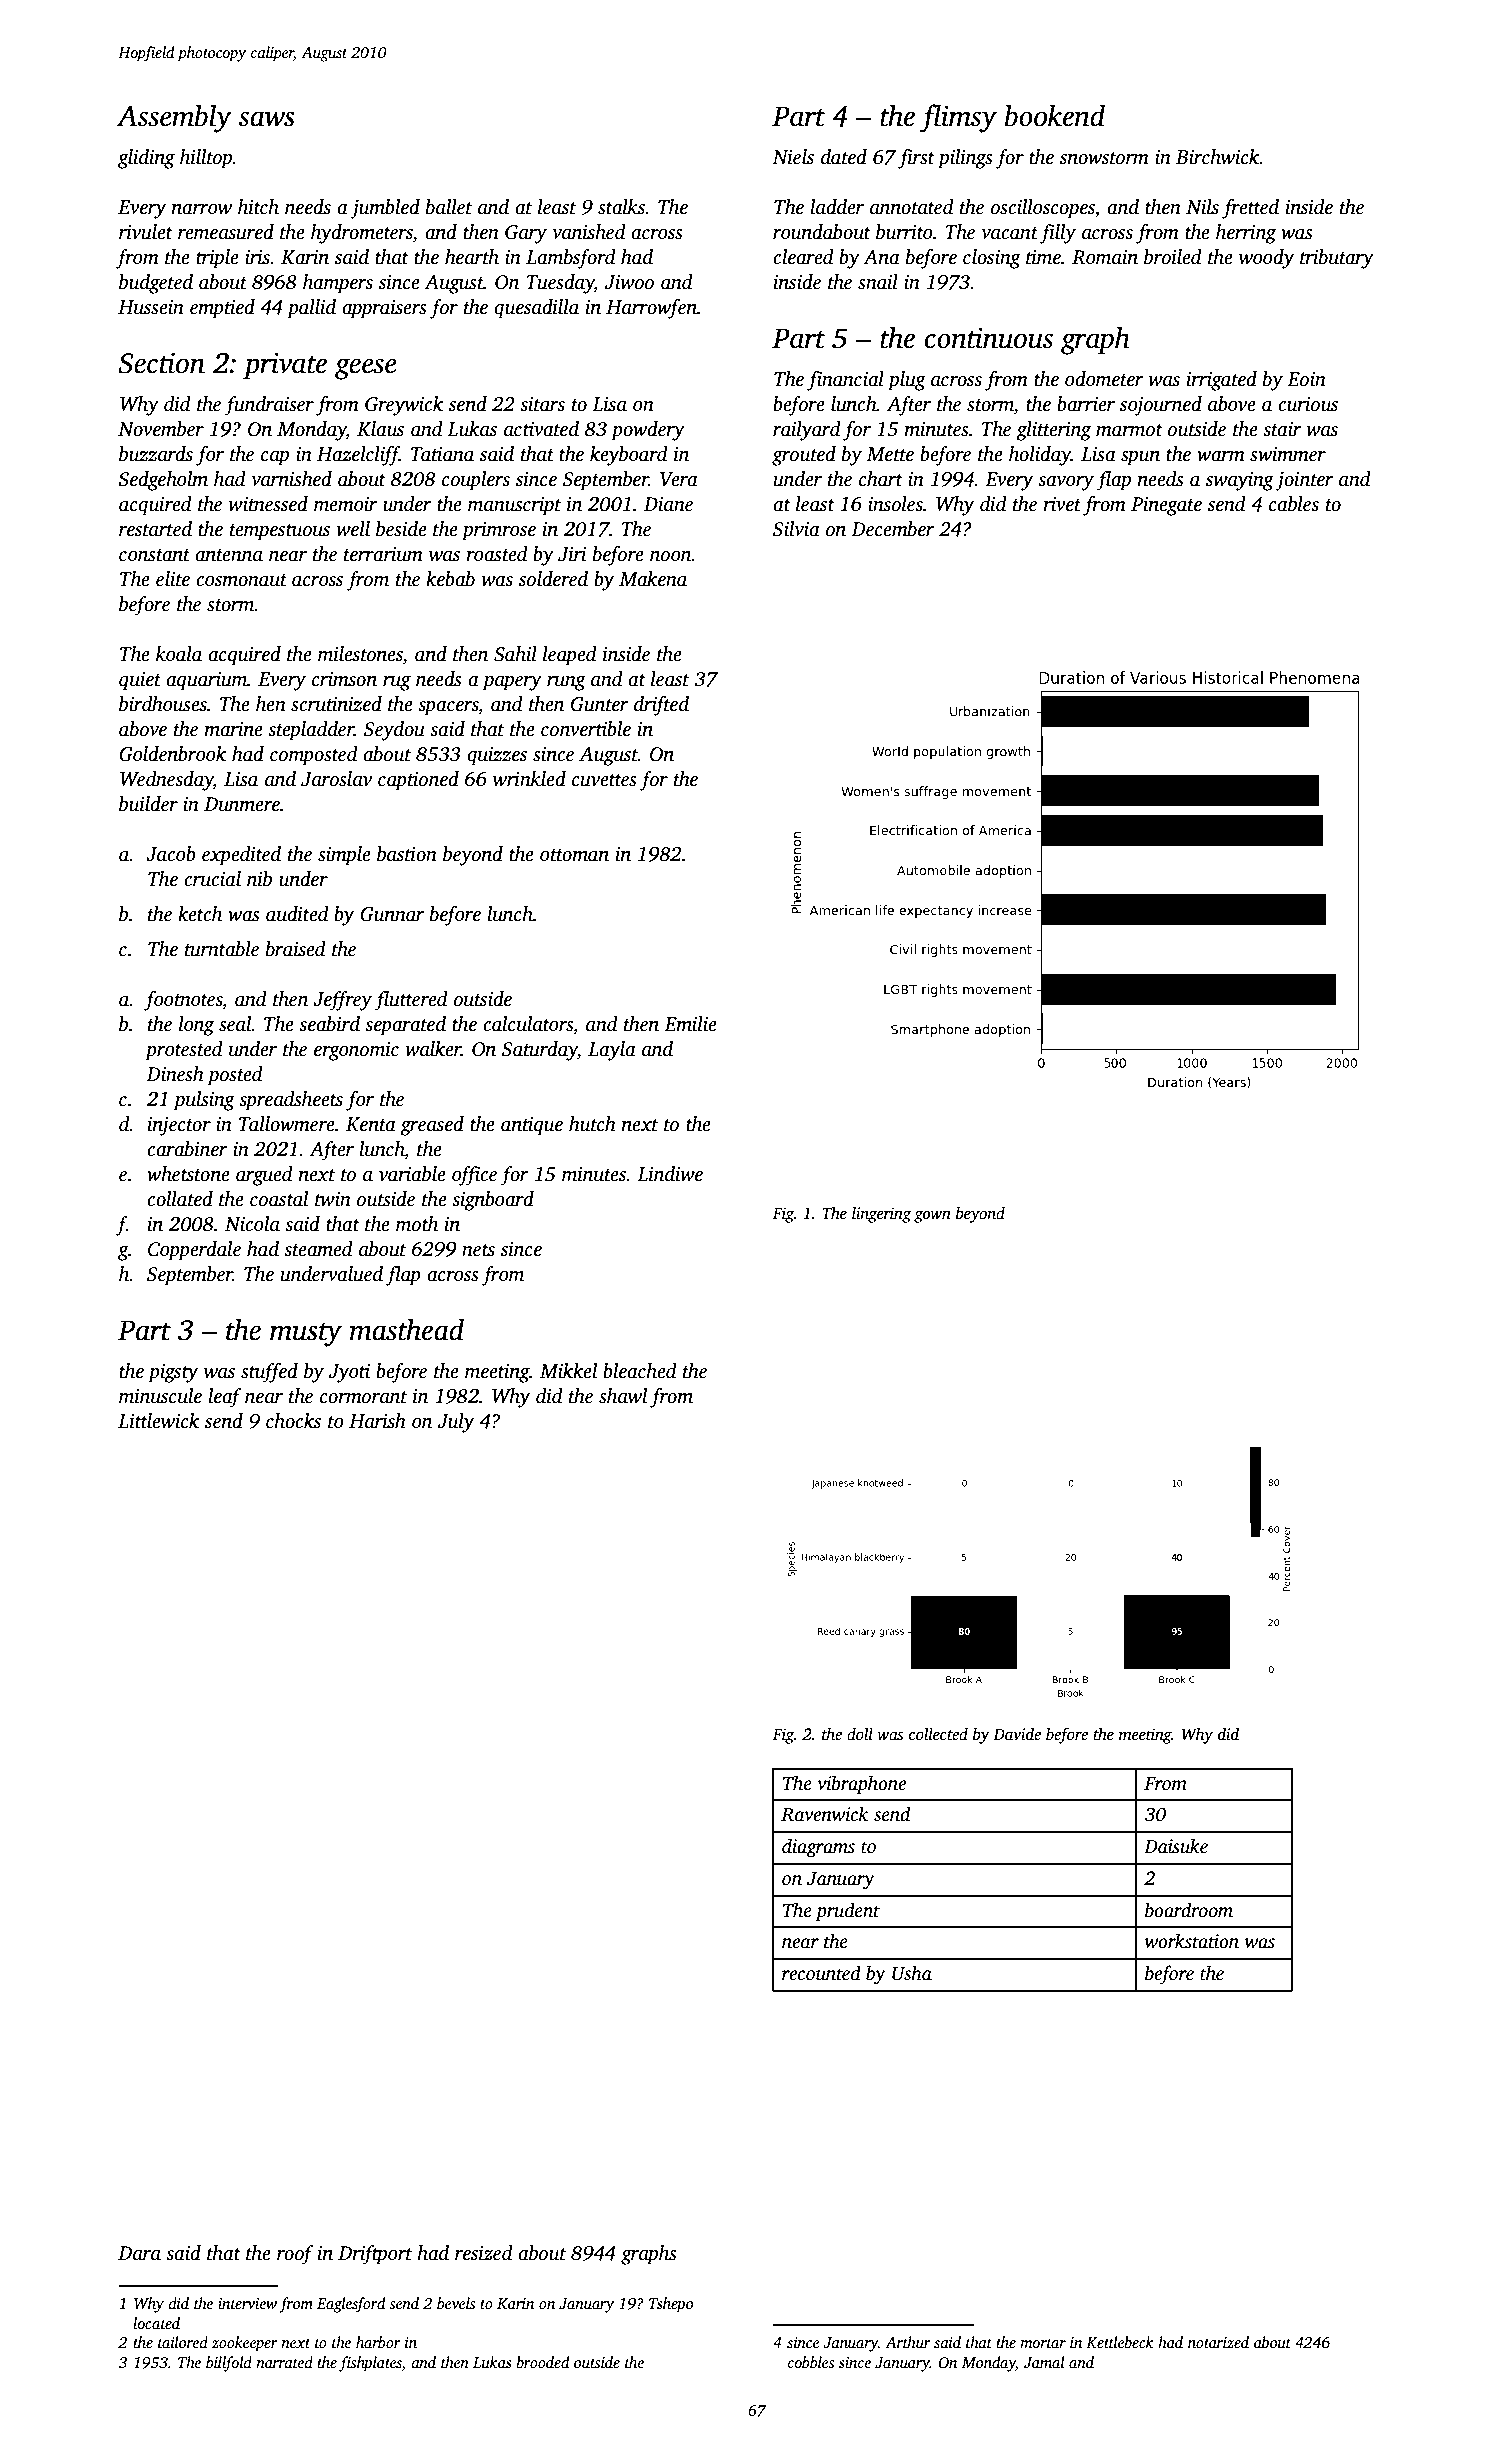  Describe the element at coordinates (932, 1216) in the screenshot. I see `gown` at that location.
